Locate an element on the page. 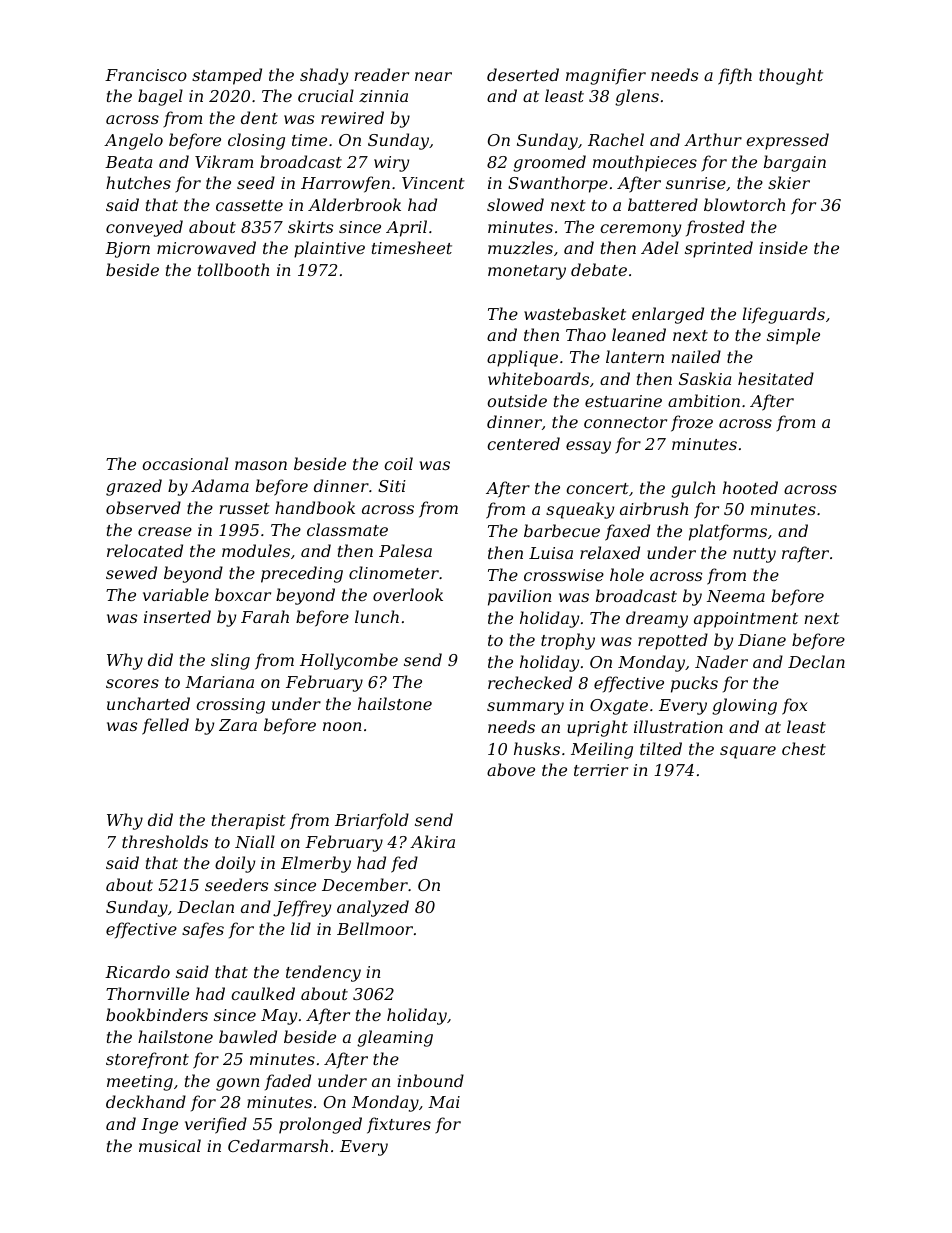 This image has height=1233, width=952. nutty is located at coordinates (754, 555).
